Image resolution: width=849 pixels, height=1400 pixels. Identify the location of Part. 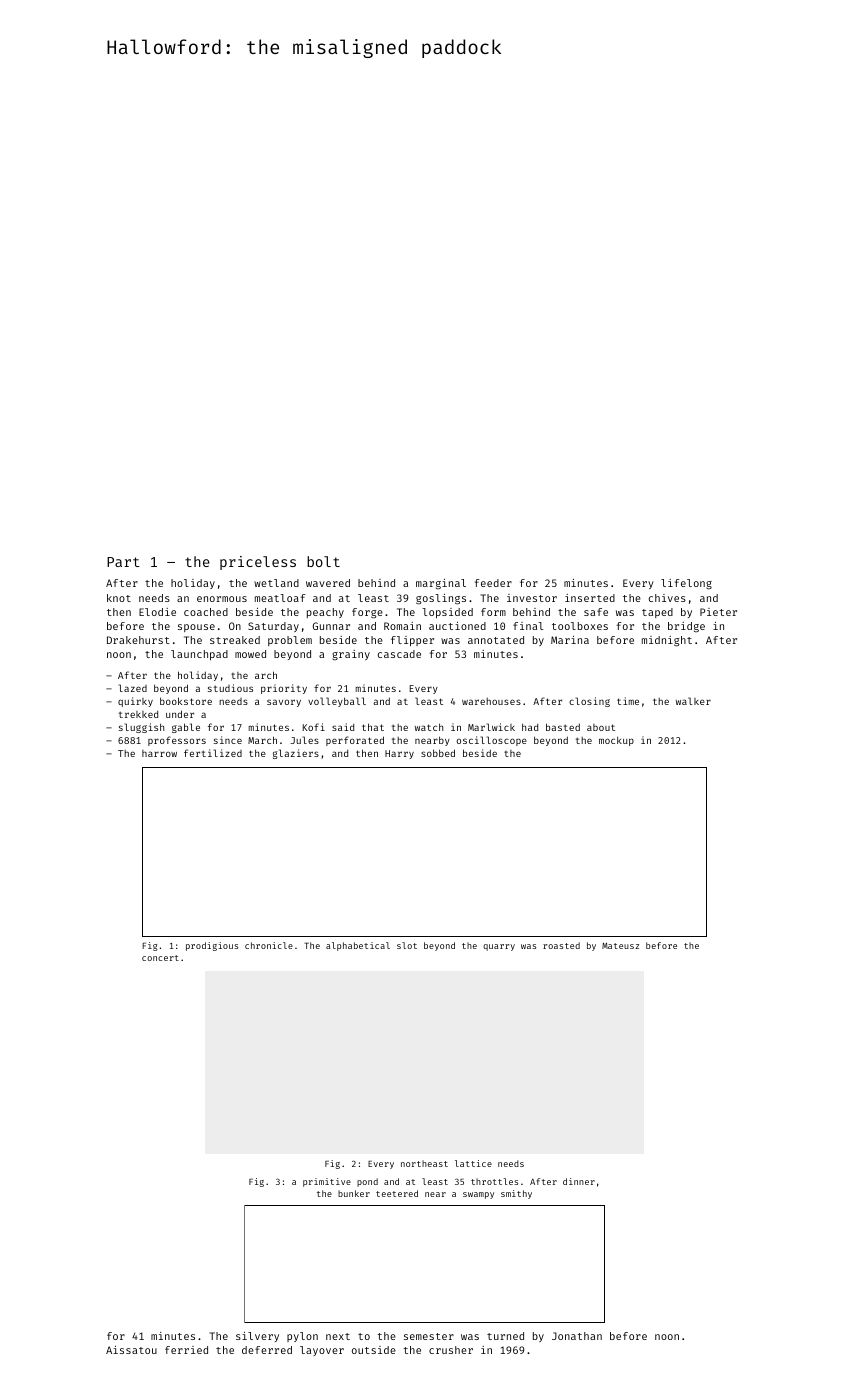
(123, 562).
